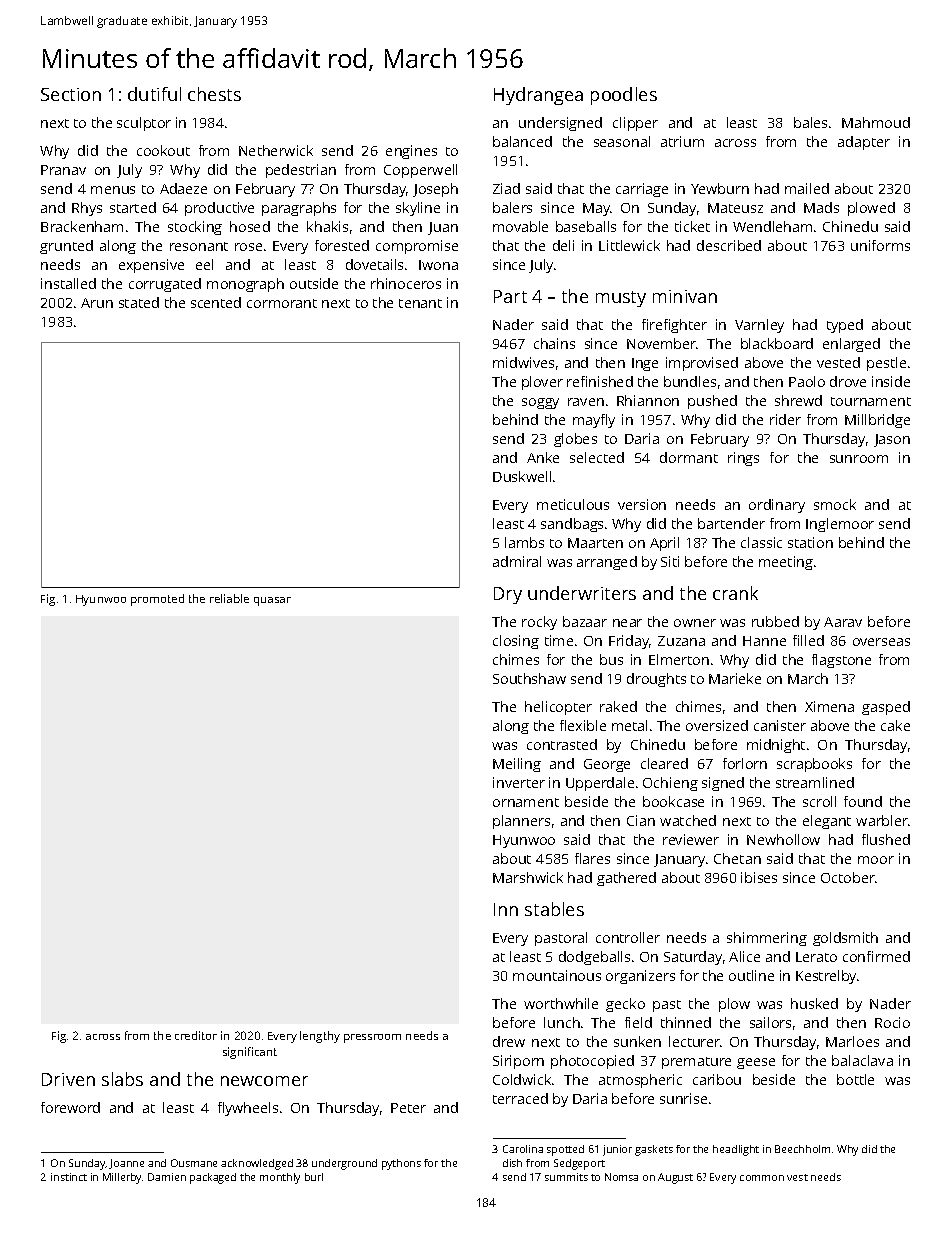 This screenshot has width=952, height=1233. Describe the element at coordinates (68, 1079) in the screenshot. I see `Driven` at that location.
